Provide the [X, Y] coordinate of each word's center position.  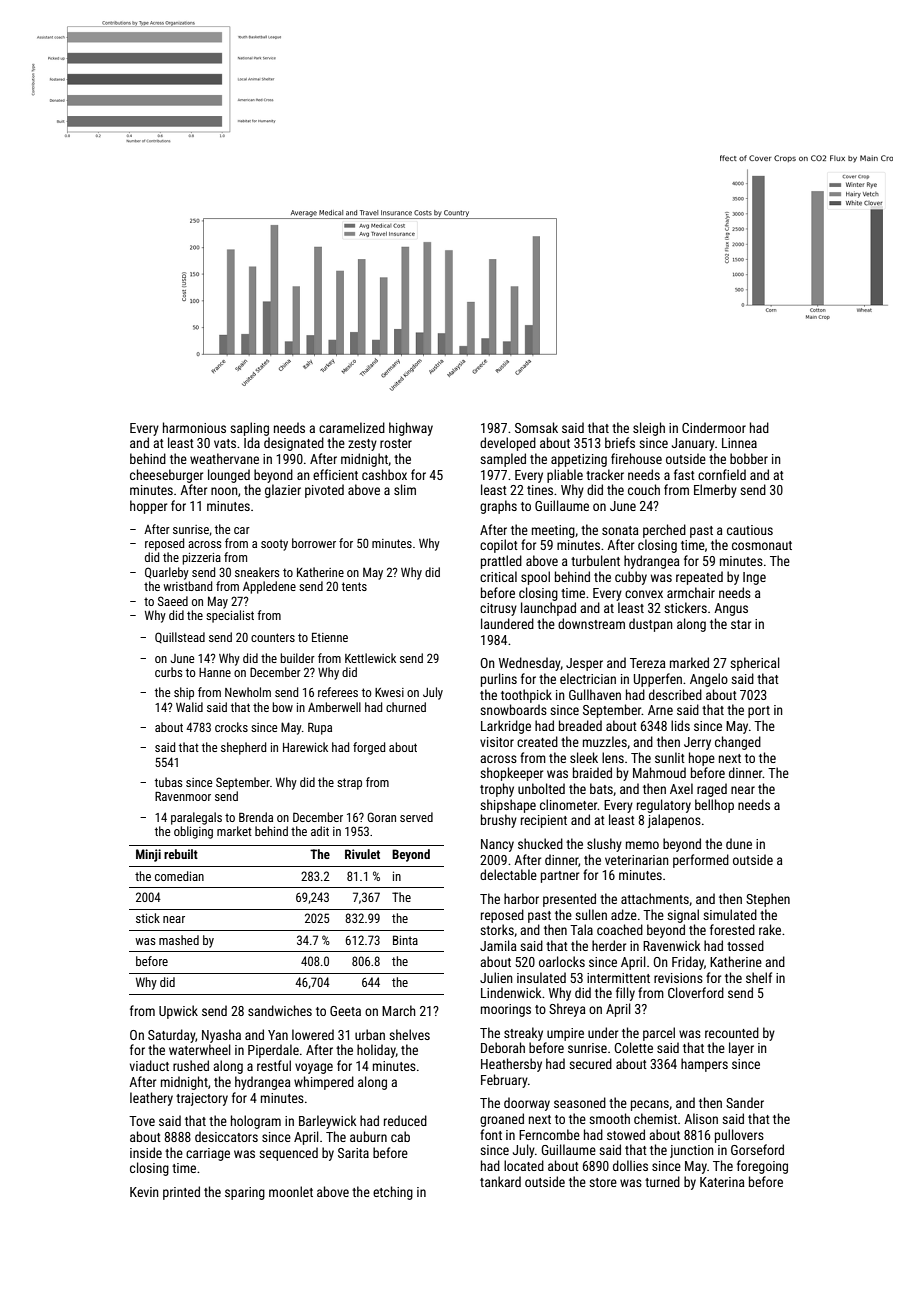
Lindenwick [511, 992]
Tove [142, 1121]
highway [411, 429]
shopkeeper [511, 774]
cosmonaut [762, 545]
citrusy [498, 609]
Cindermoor [714, 427]
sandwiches [280, 1010]
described [675, 694]
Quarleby [167, 573]
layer [741, 1049]
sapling [249, 429]
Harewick [305, 747]
